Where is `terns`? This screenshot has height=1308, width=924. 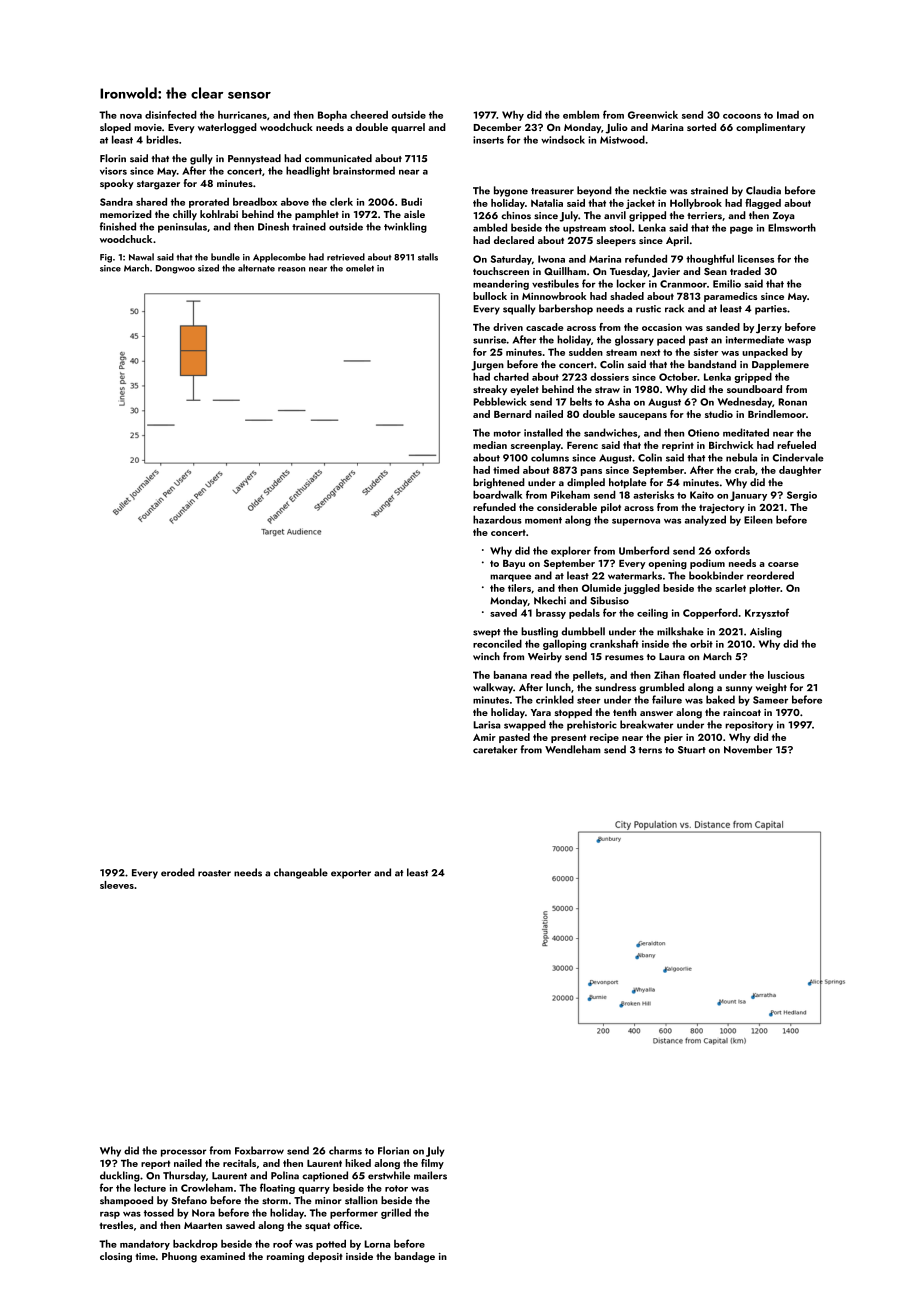
terns is located at coordinates (650, 750).
